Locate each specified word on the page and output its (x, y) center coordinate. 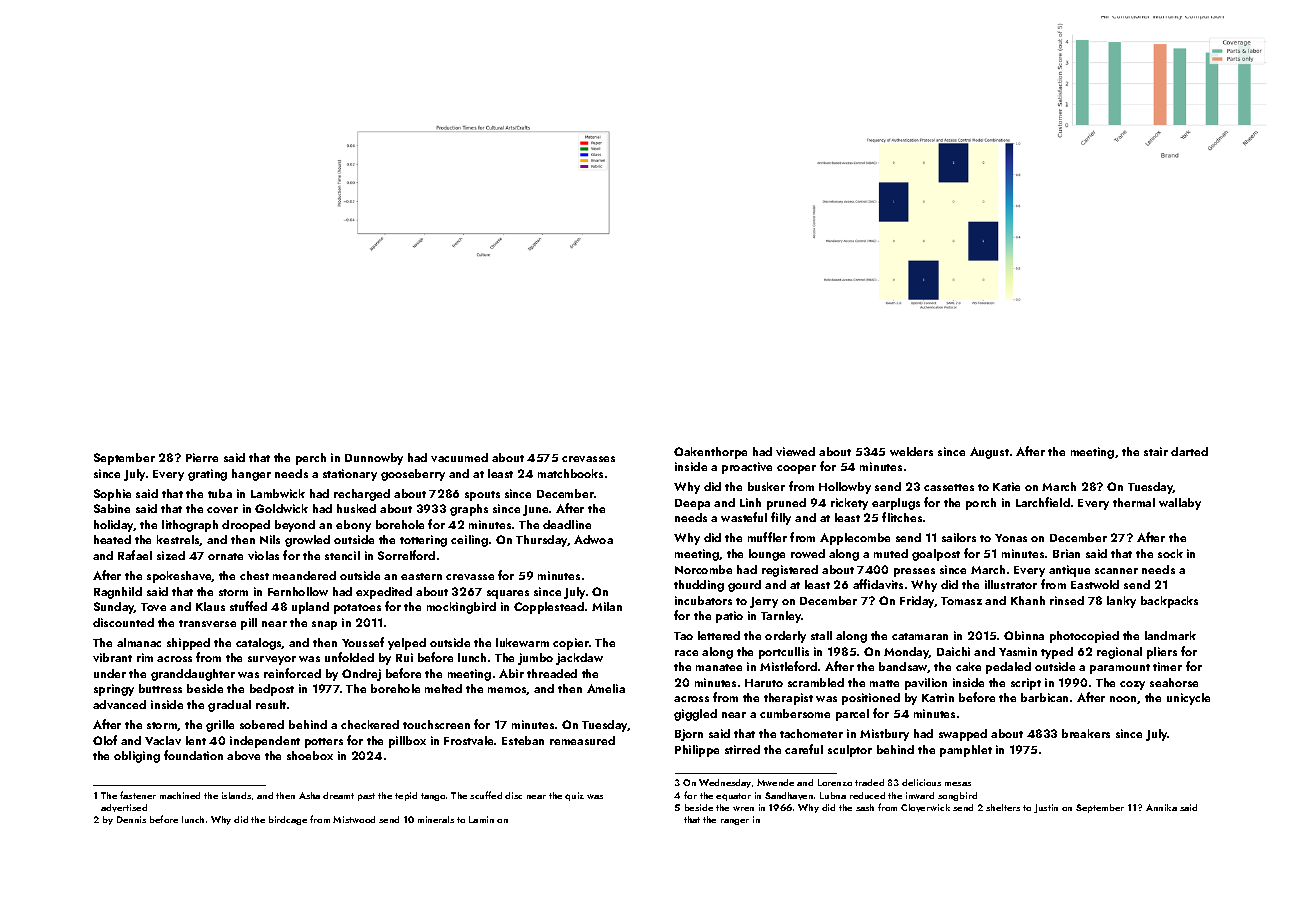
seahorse (1174, 682)
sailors (959, 537)
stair (1156, 451)
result (271, 704)
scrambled (816, 682)
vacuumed (459, 457)
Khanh (1028, 600)
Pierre (202, 457)
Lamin (481, 819)
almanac (139, 642)
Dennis (131, 819)
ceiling (469, 541)
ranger (735, 822)
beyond (295, 526)
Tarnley (781, 617)
